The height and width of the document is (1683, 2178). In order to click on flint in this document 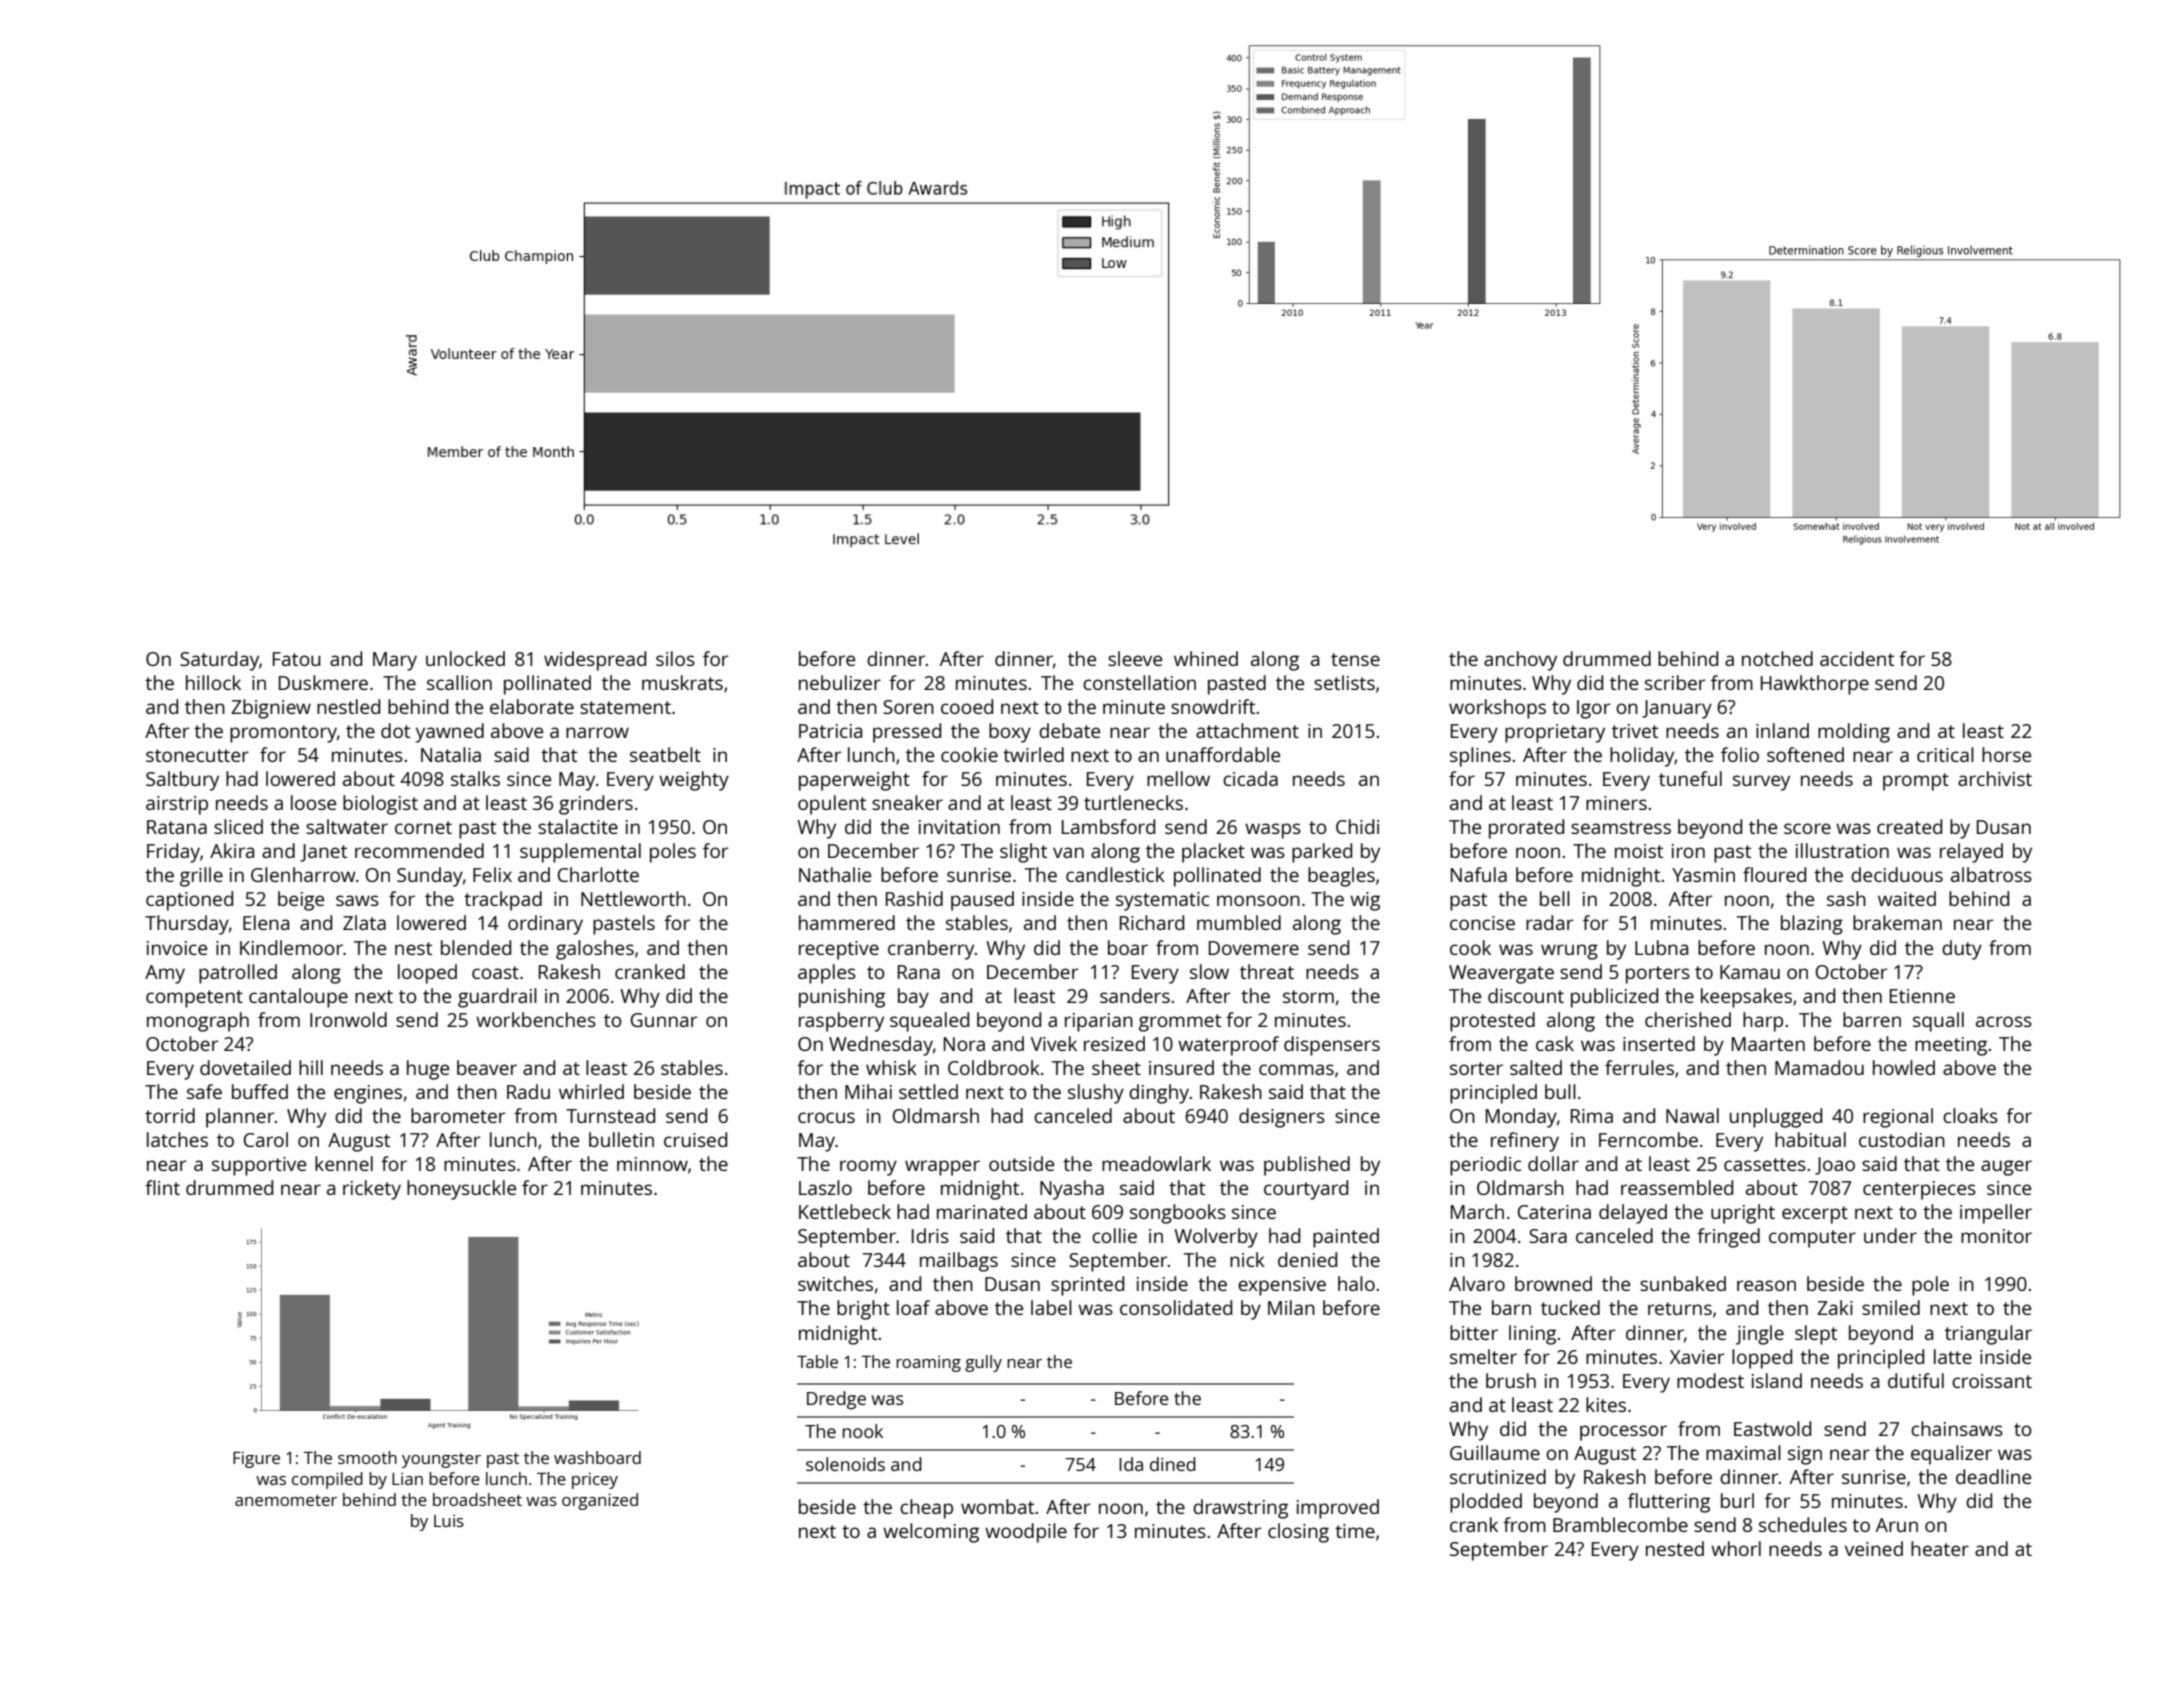, I will do `click(162, 1187)`.
